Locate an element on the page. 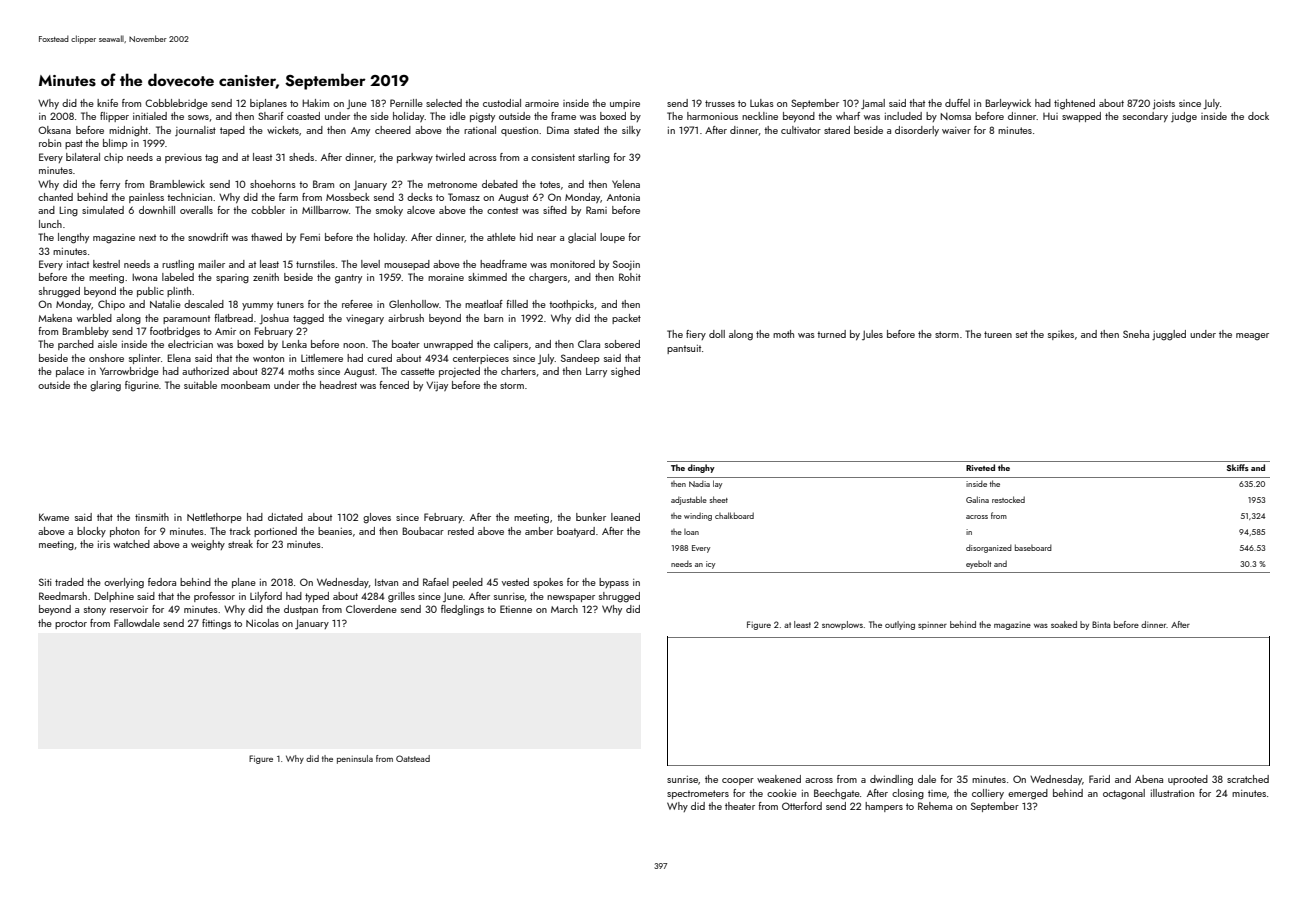 The image size is (1308, 924). dictated is located at coordinates (285, 517).
